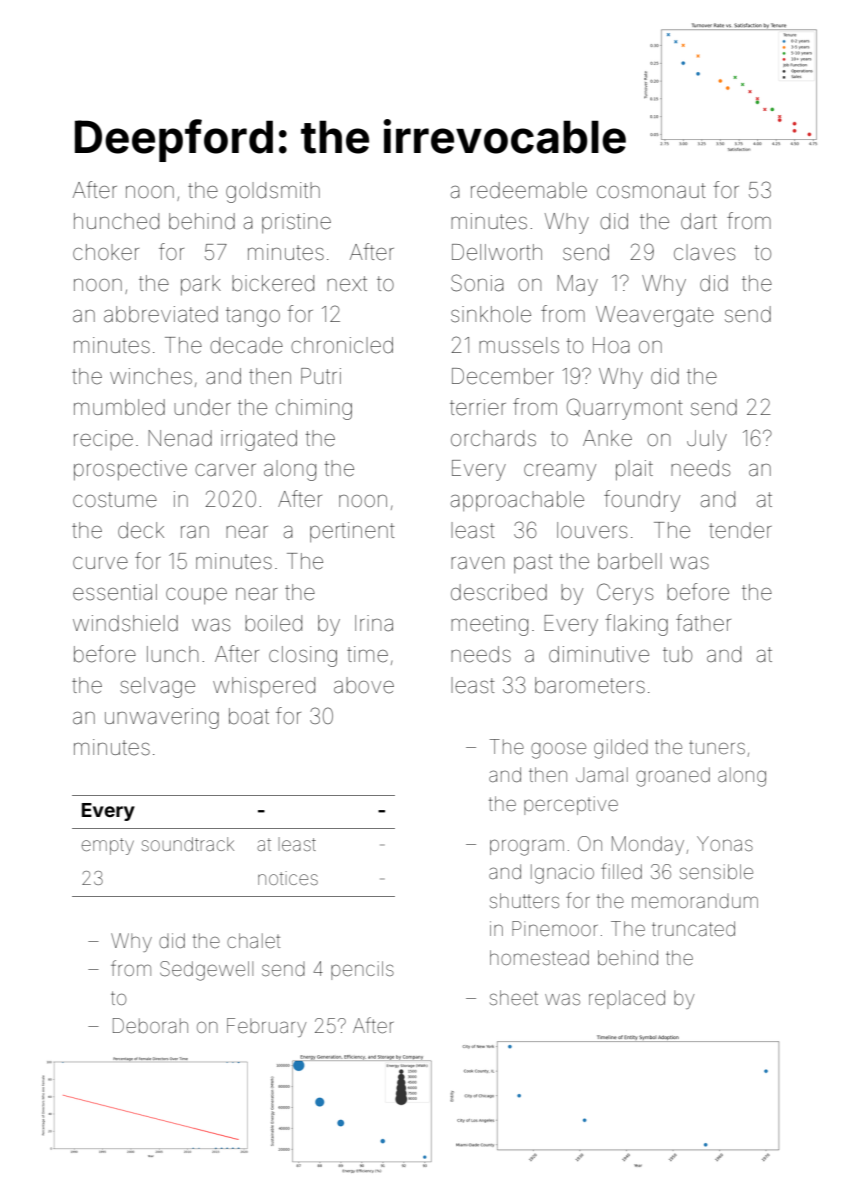  I want to click on goose, so click(558, 750).
